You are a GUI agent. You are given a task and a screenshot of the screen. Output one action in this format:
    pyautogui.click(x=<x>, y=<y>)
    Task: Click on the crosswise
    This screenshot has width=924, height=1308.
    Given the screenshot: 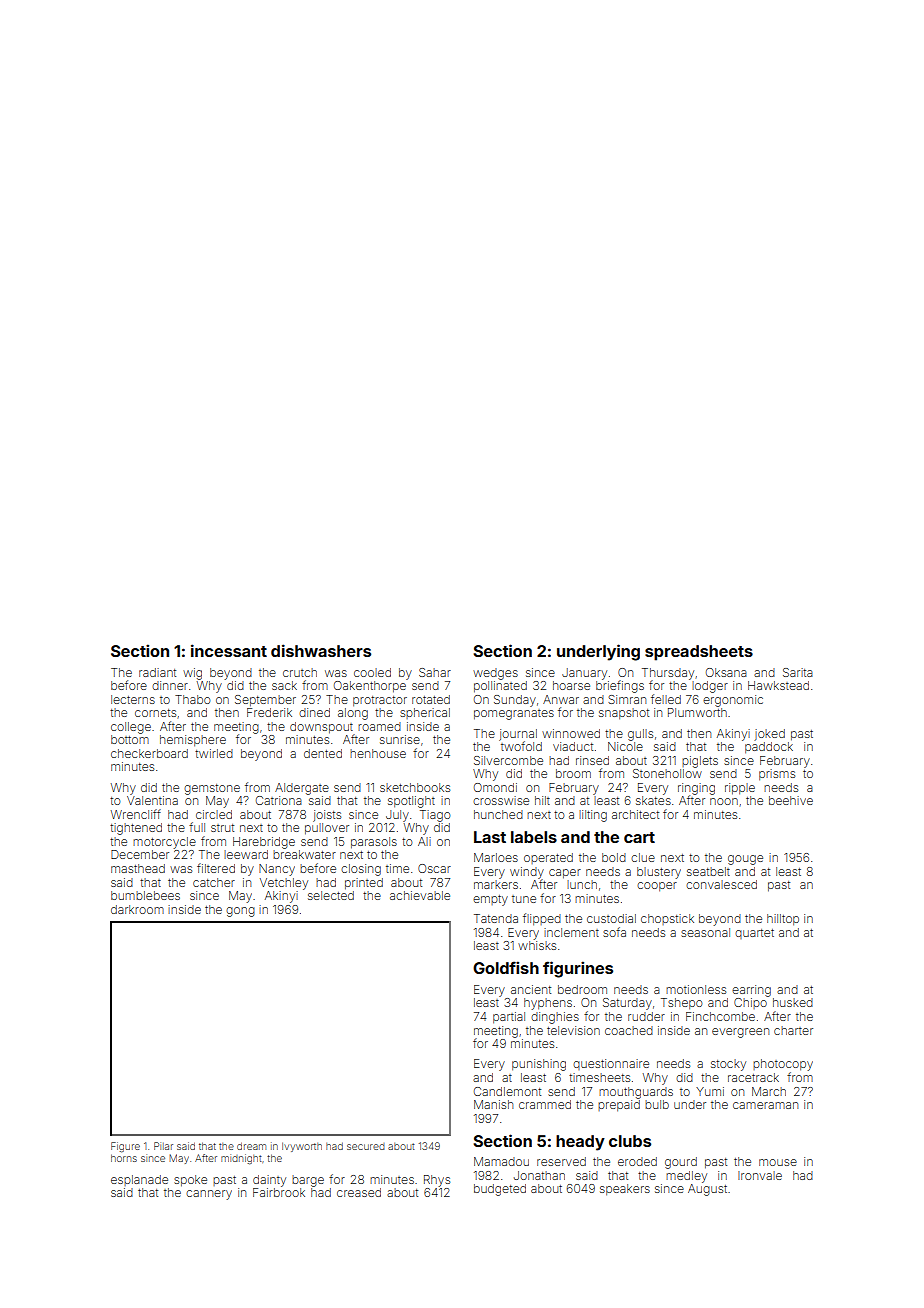 What is the action you would take?
    pyautogui.click(x=501, y=800)
